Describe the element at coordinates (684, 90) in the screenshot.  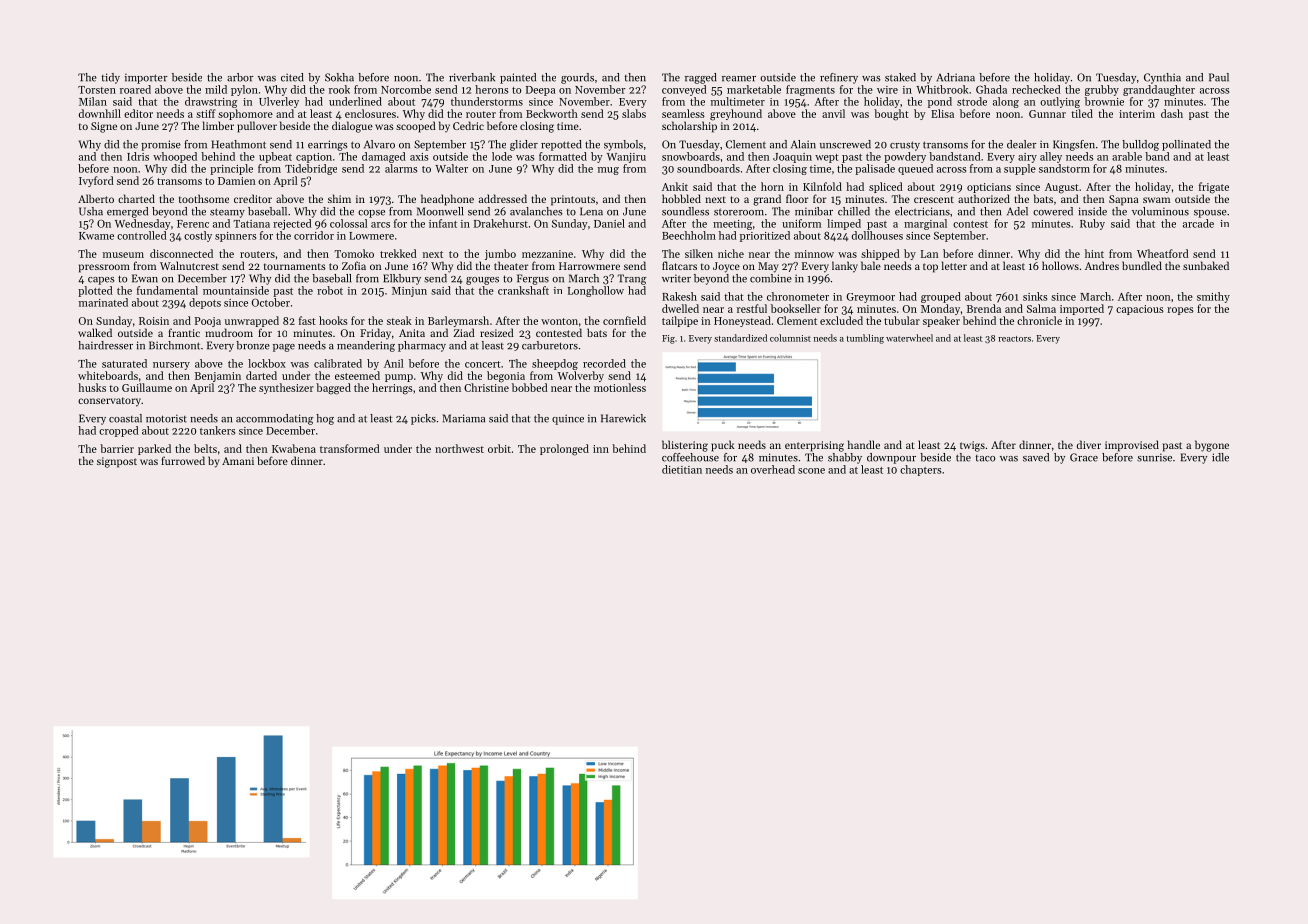
I see `conveyed` at that location.
